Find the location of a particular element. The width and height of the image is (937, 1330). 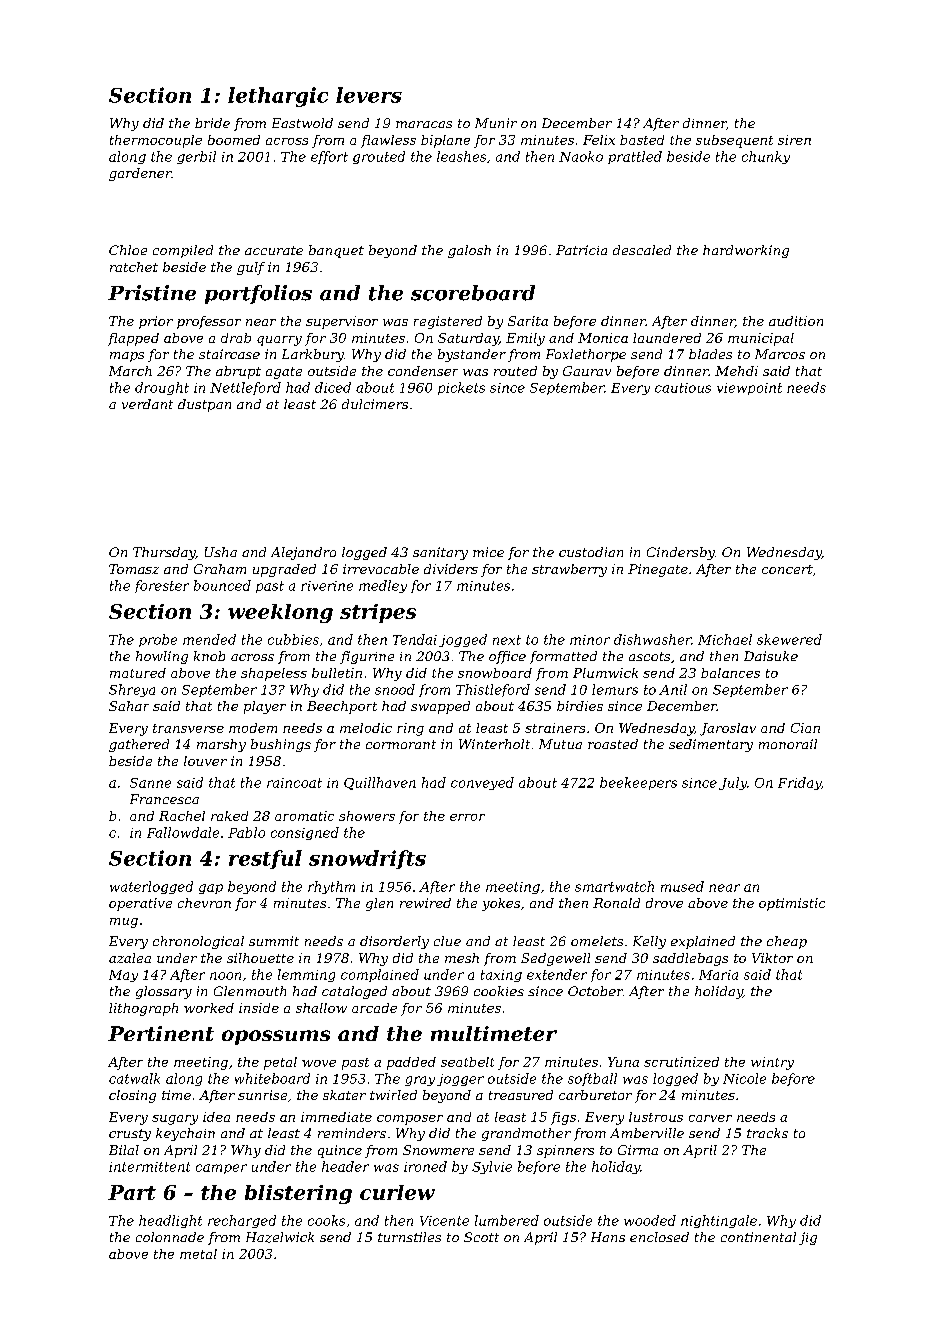

galosh is located at coordinates (469, 251).
